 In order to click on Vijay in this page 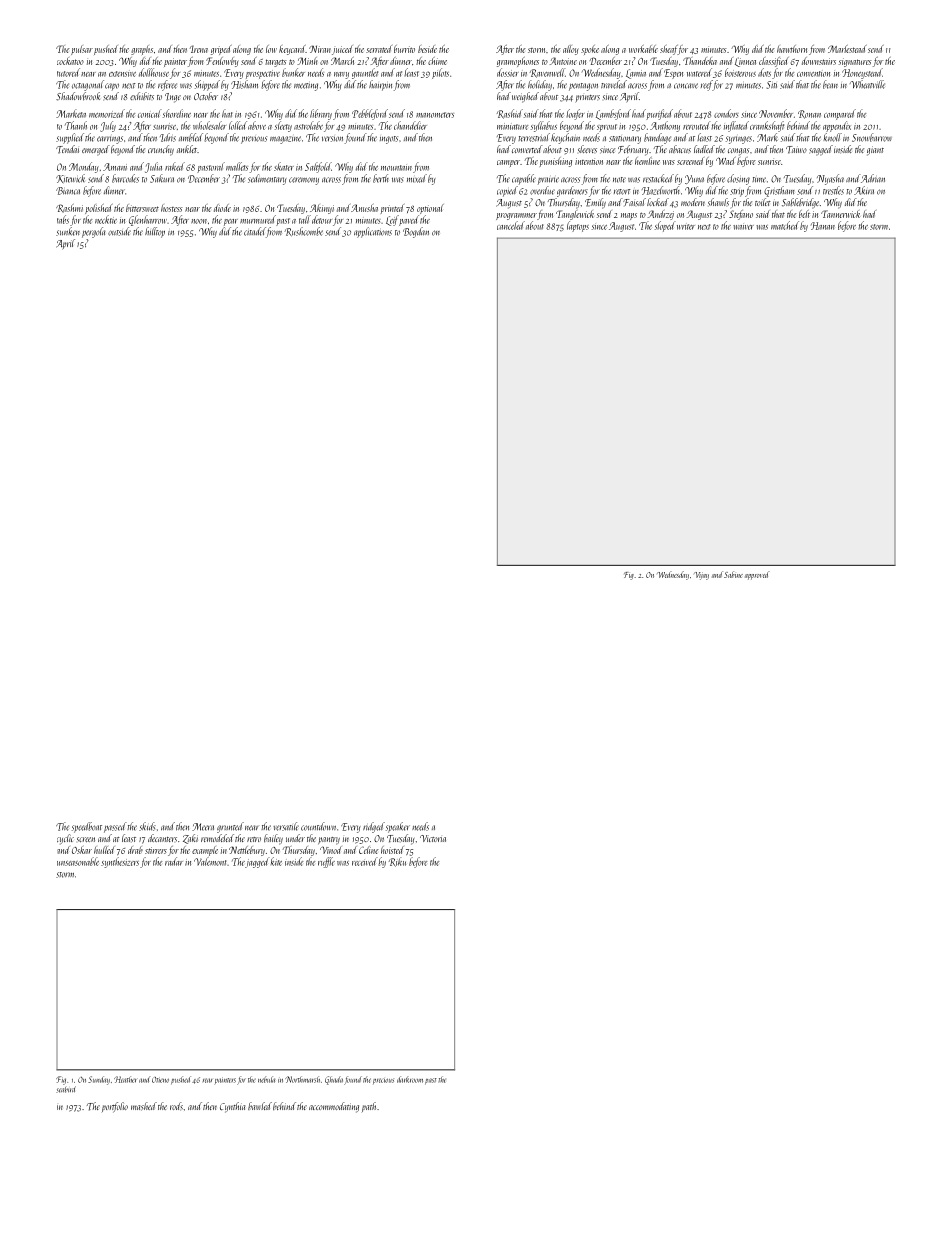, I will do `click(701, 576)`.
